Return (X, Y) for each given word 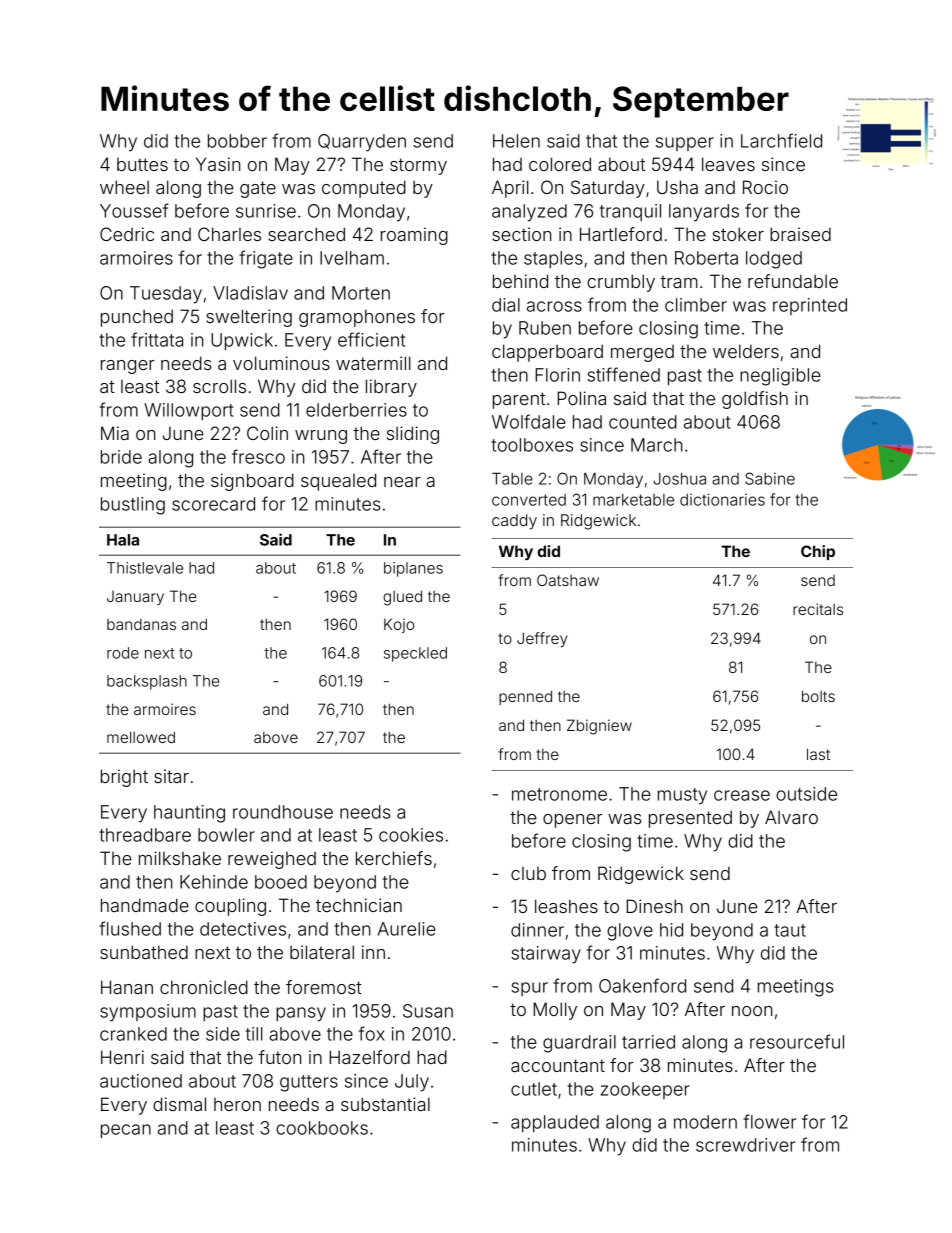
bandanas (141, 624)
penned (525, 697)
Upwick (242, 341)
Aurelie (407, 929)
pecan (126, 1131)
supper (685, 144)
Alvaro (791, 817)
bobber (237, 141)
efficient (371, 339)
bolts (818, 696)
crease (742, 795)
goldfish (755, 400)
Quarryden (362, 143)
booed (281, 882)
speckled (415, 654)
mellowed (141, 737)
